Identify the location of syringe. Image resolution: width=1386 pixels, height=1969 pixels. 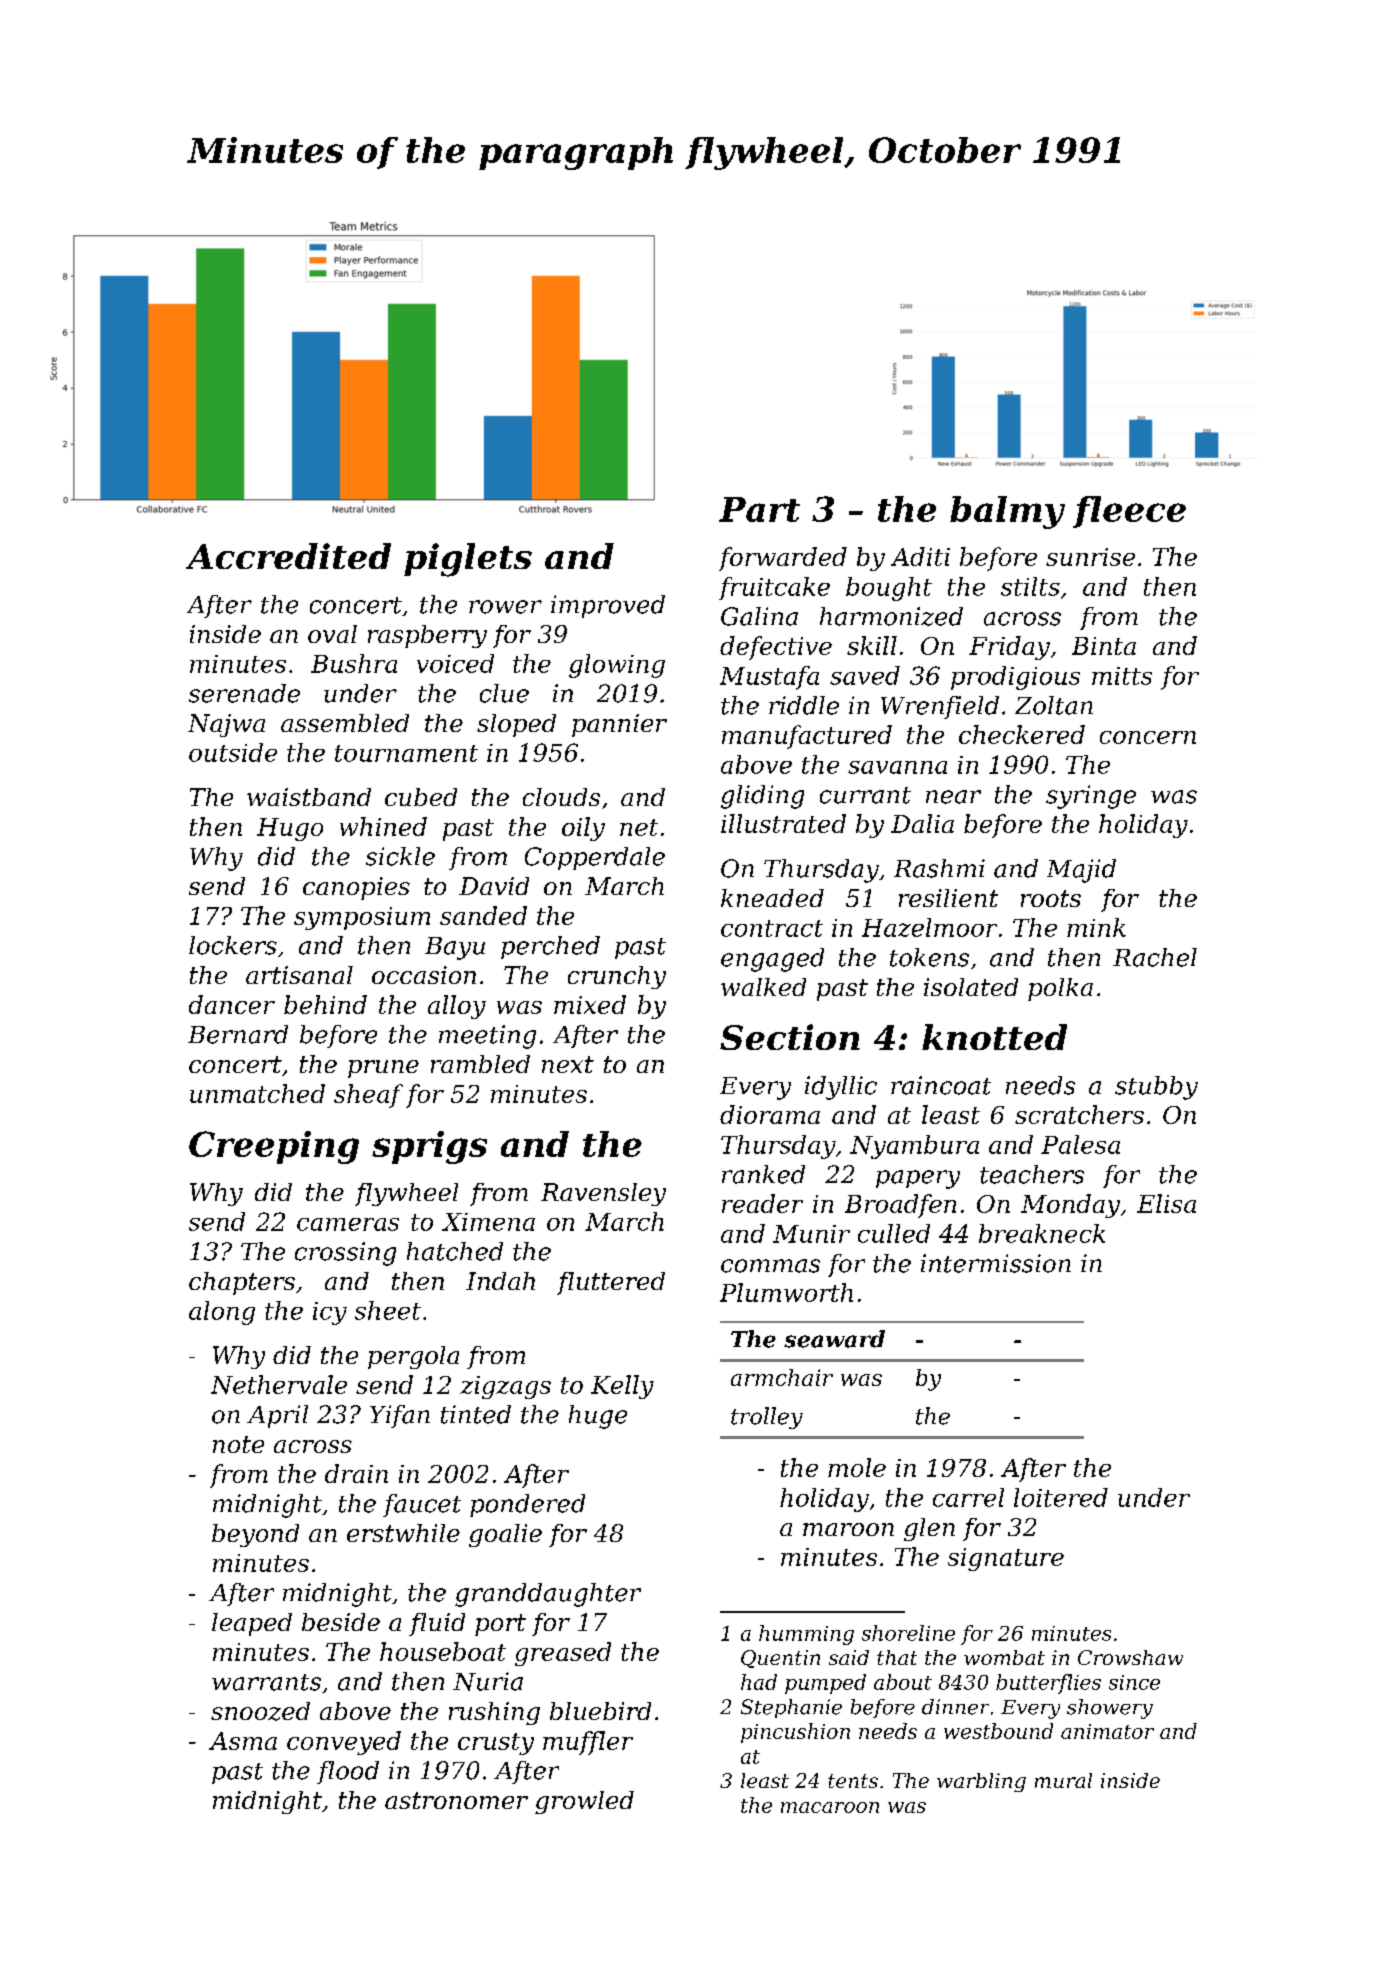
(1091, 797).
